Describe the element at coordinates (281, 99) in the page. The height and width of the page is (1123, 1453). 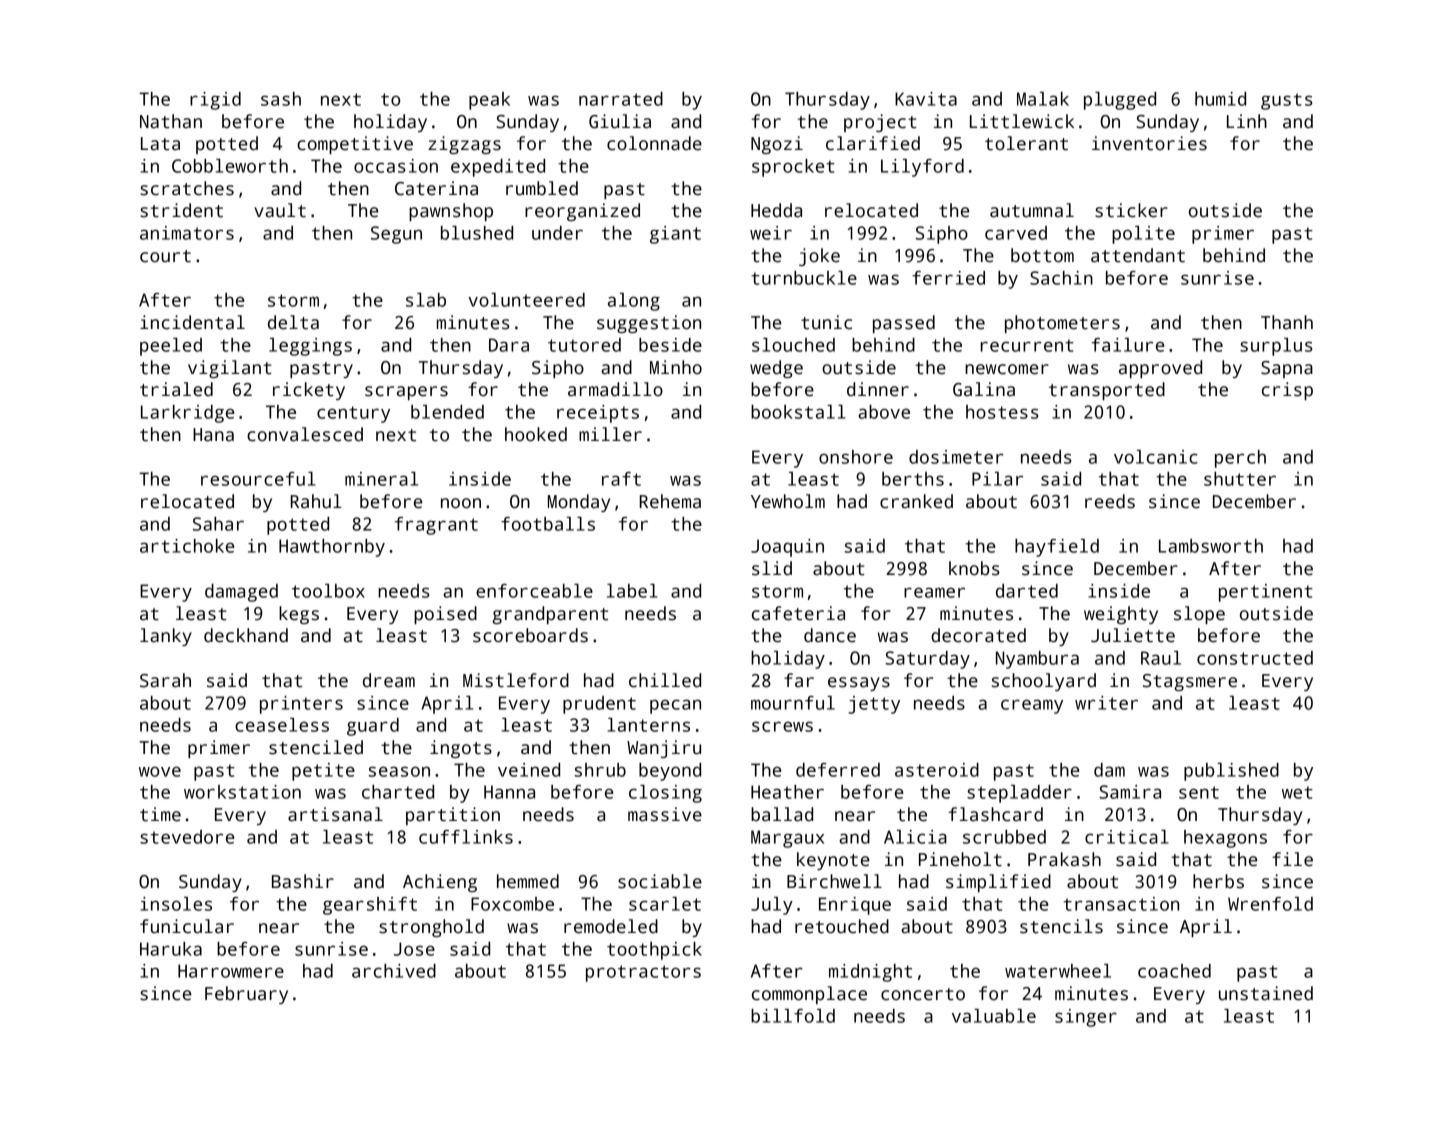
I see `sash` at that location.
